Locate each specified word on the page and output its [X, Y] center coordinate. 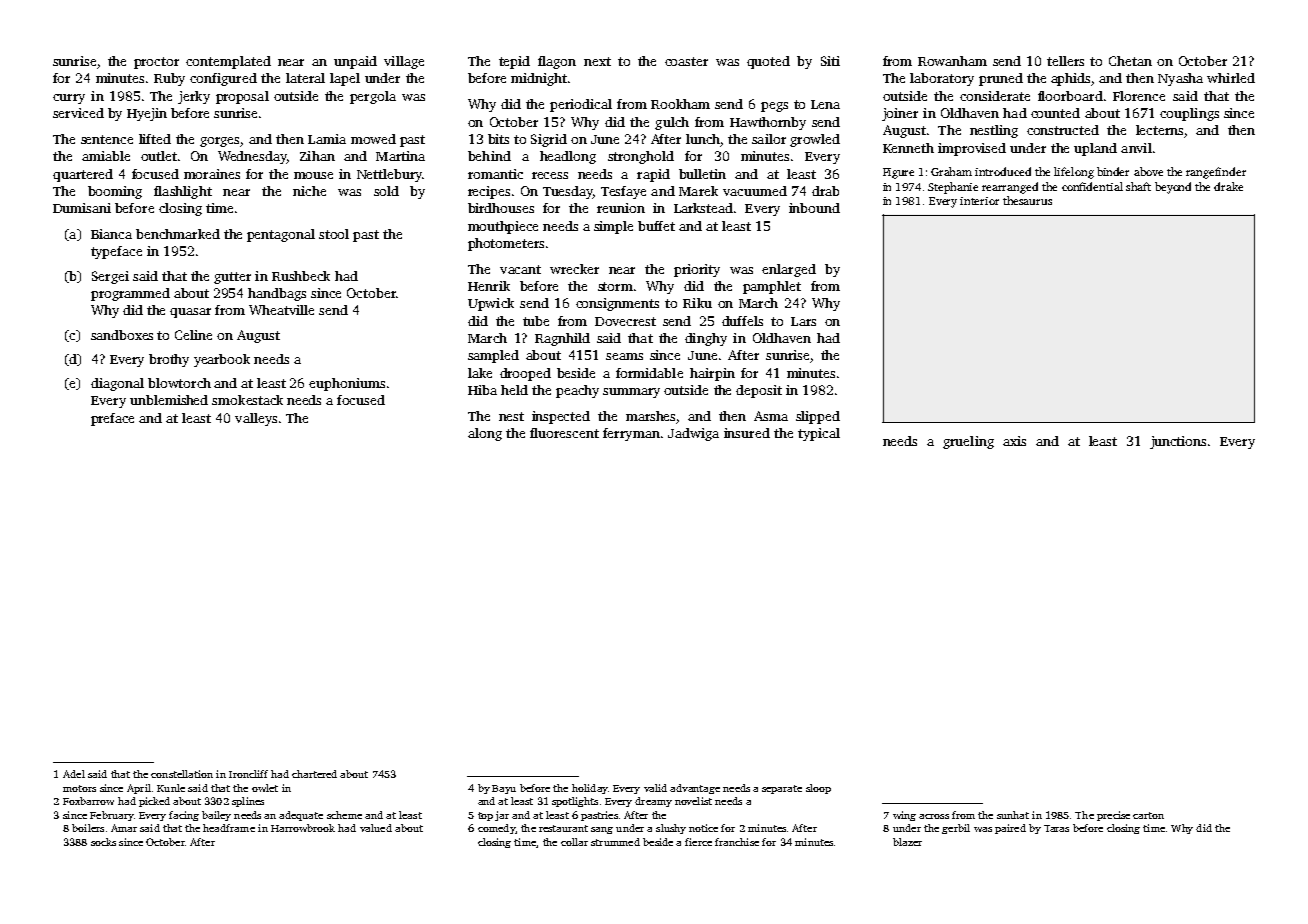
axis [1014, 441]
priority [697, 270]
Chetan [1130, 61]
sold [386, 191]
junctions [1178, 442]
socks [103, 842]
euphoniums [347, 384]
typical [819, 434]
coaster [686, 61]
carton [1148, 815]
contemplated [228, 62]
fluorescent [564, 433]
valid [655, 788]
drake [1228, 186]
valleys [256, 419]
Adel [74, 774]
